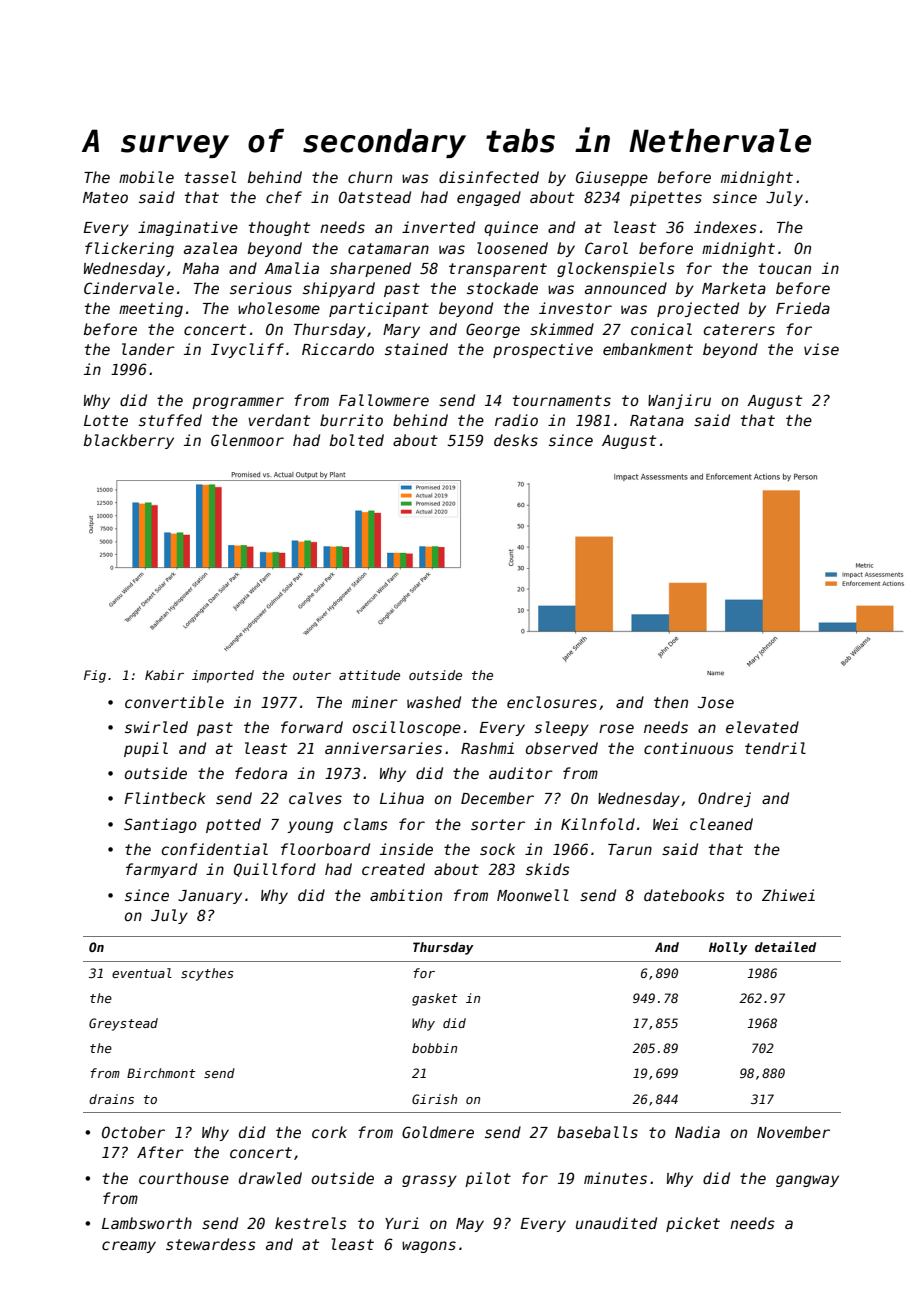 This screenshot has width=924, height=1308. Describe the element at coordinates (807, 1181) in the screenshot. I see `gangway` at that location.
